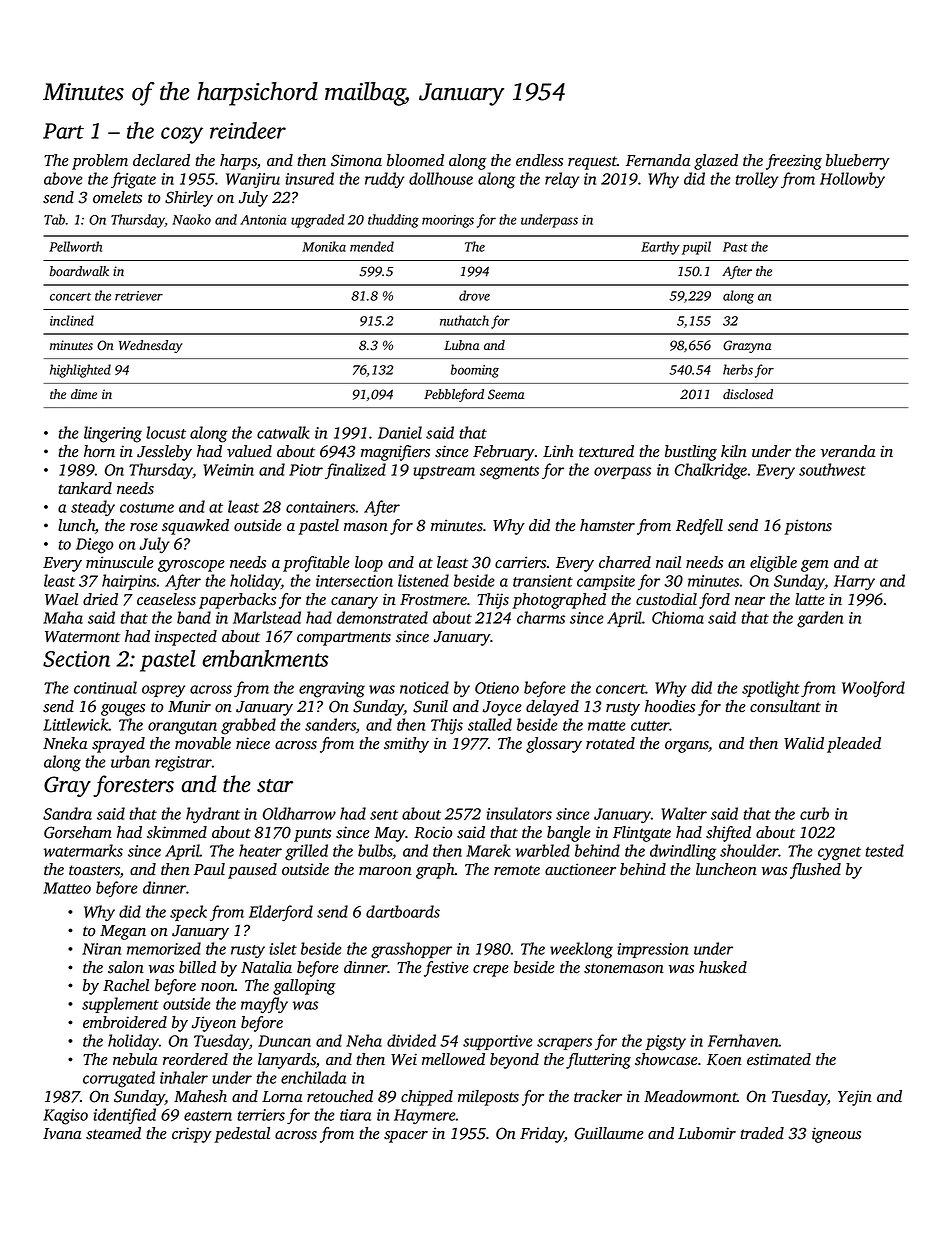 The width and height of the screenshot is (952, 1233). What do you see at coordinates (182, 135) in the screenshot?
I see `cozy` at bounding box center [182, 135].
